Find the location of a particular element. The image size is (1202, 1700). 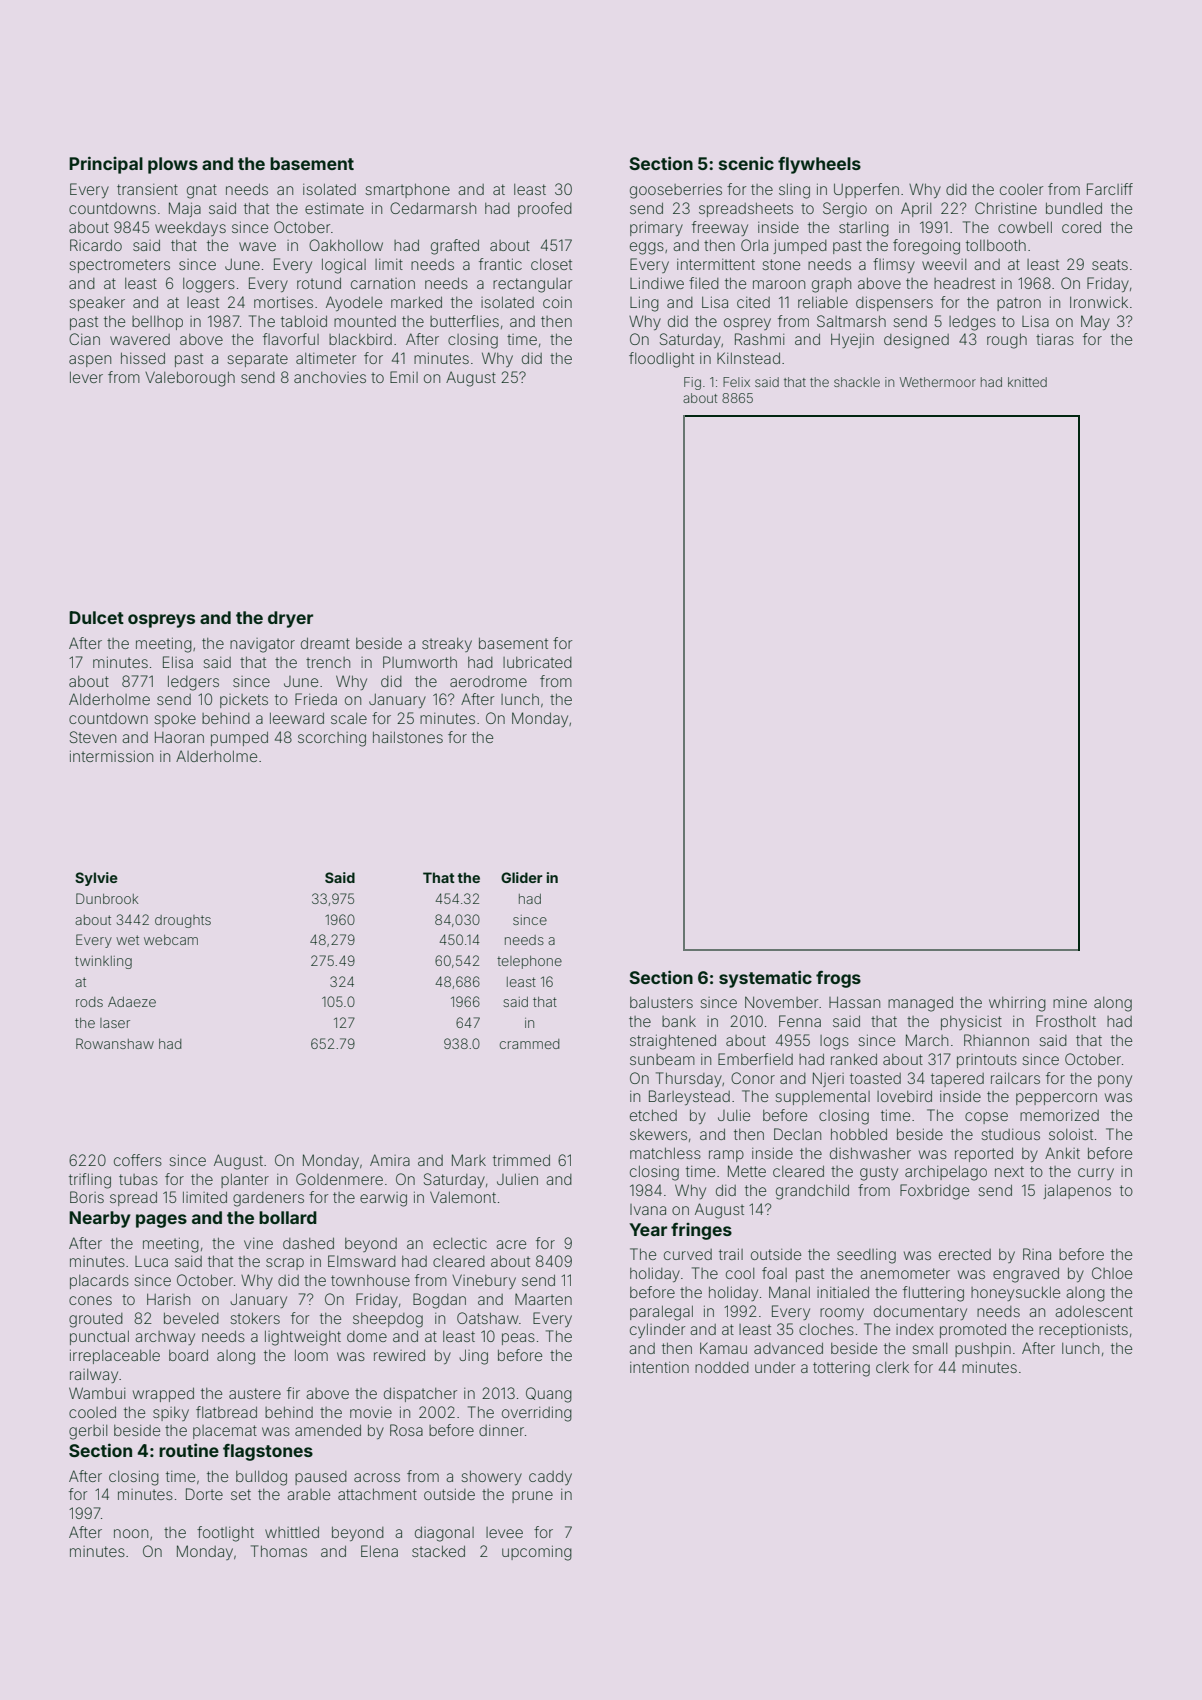

estimate is located at coordinates (334, 208).
